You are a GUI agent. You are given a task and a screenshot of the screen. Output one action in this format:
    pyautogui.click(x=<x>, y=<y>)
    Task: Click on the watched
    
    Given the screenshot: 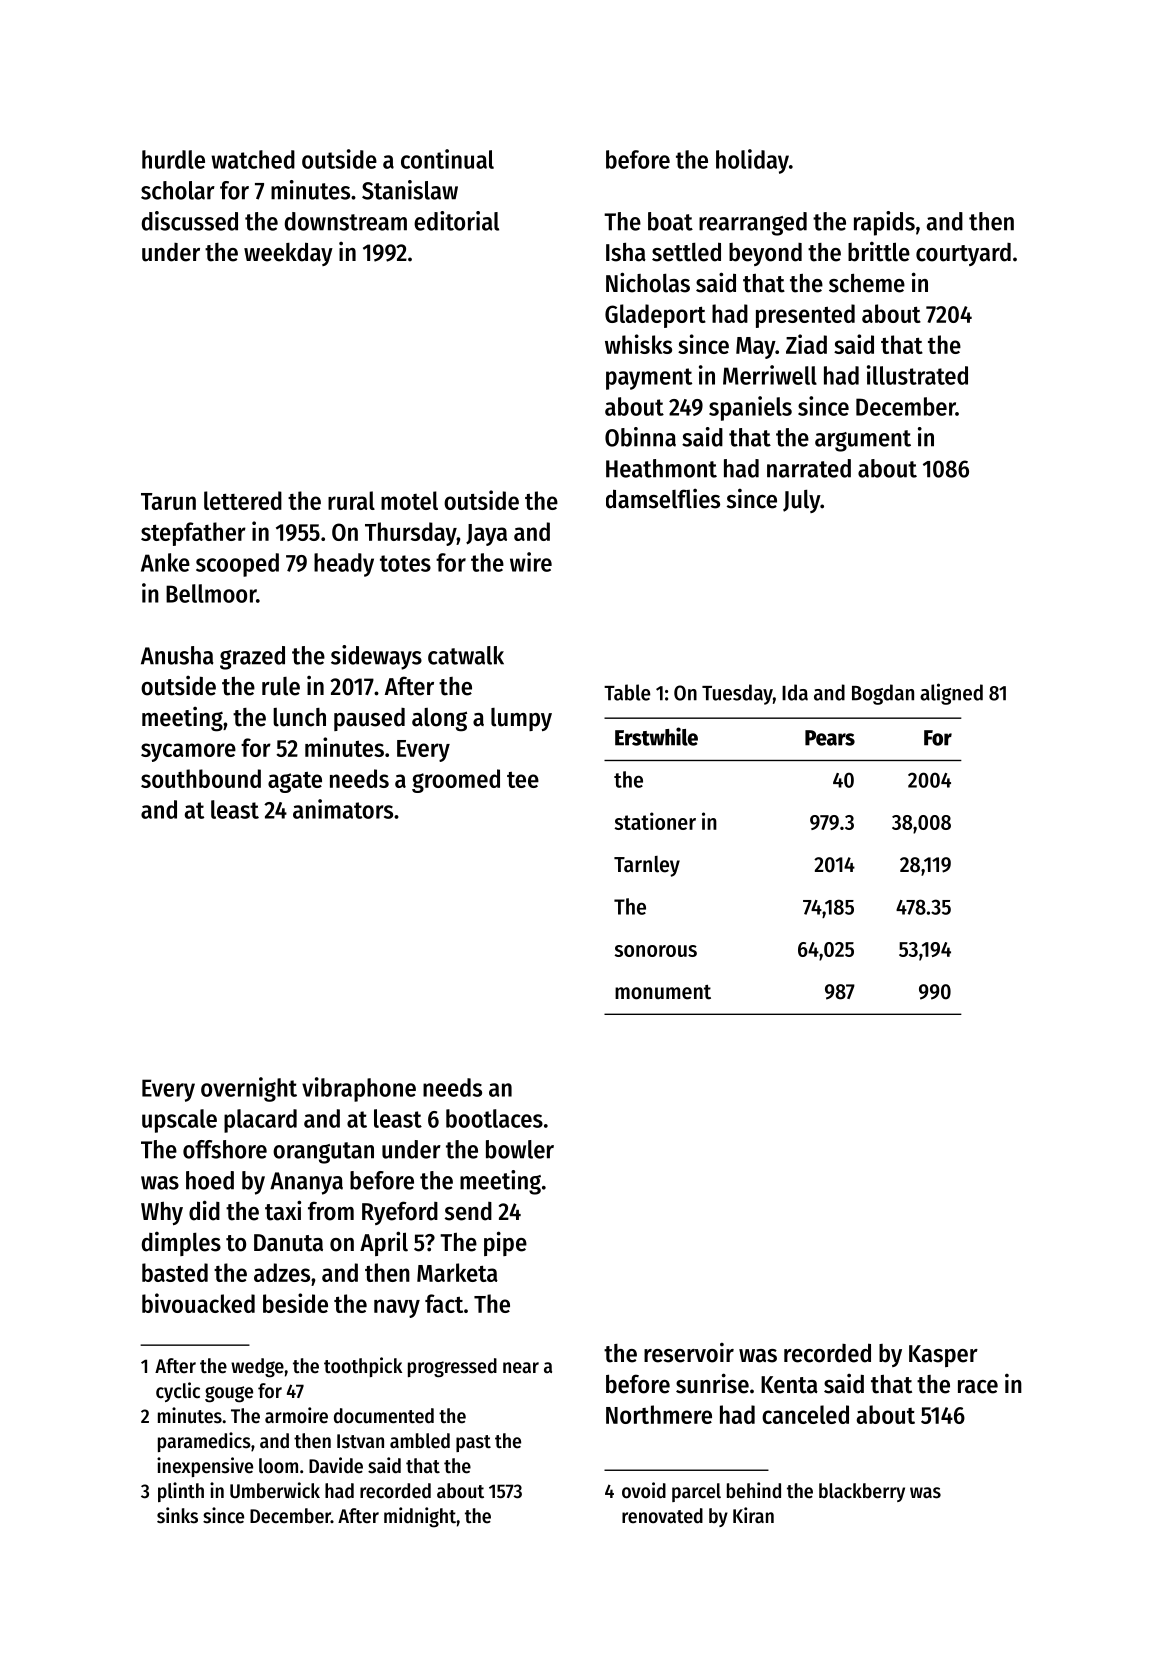 What is the action you would take?
    pyautogui.click(x=253, y=159)
